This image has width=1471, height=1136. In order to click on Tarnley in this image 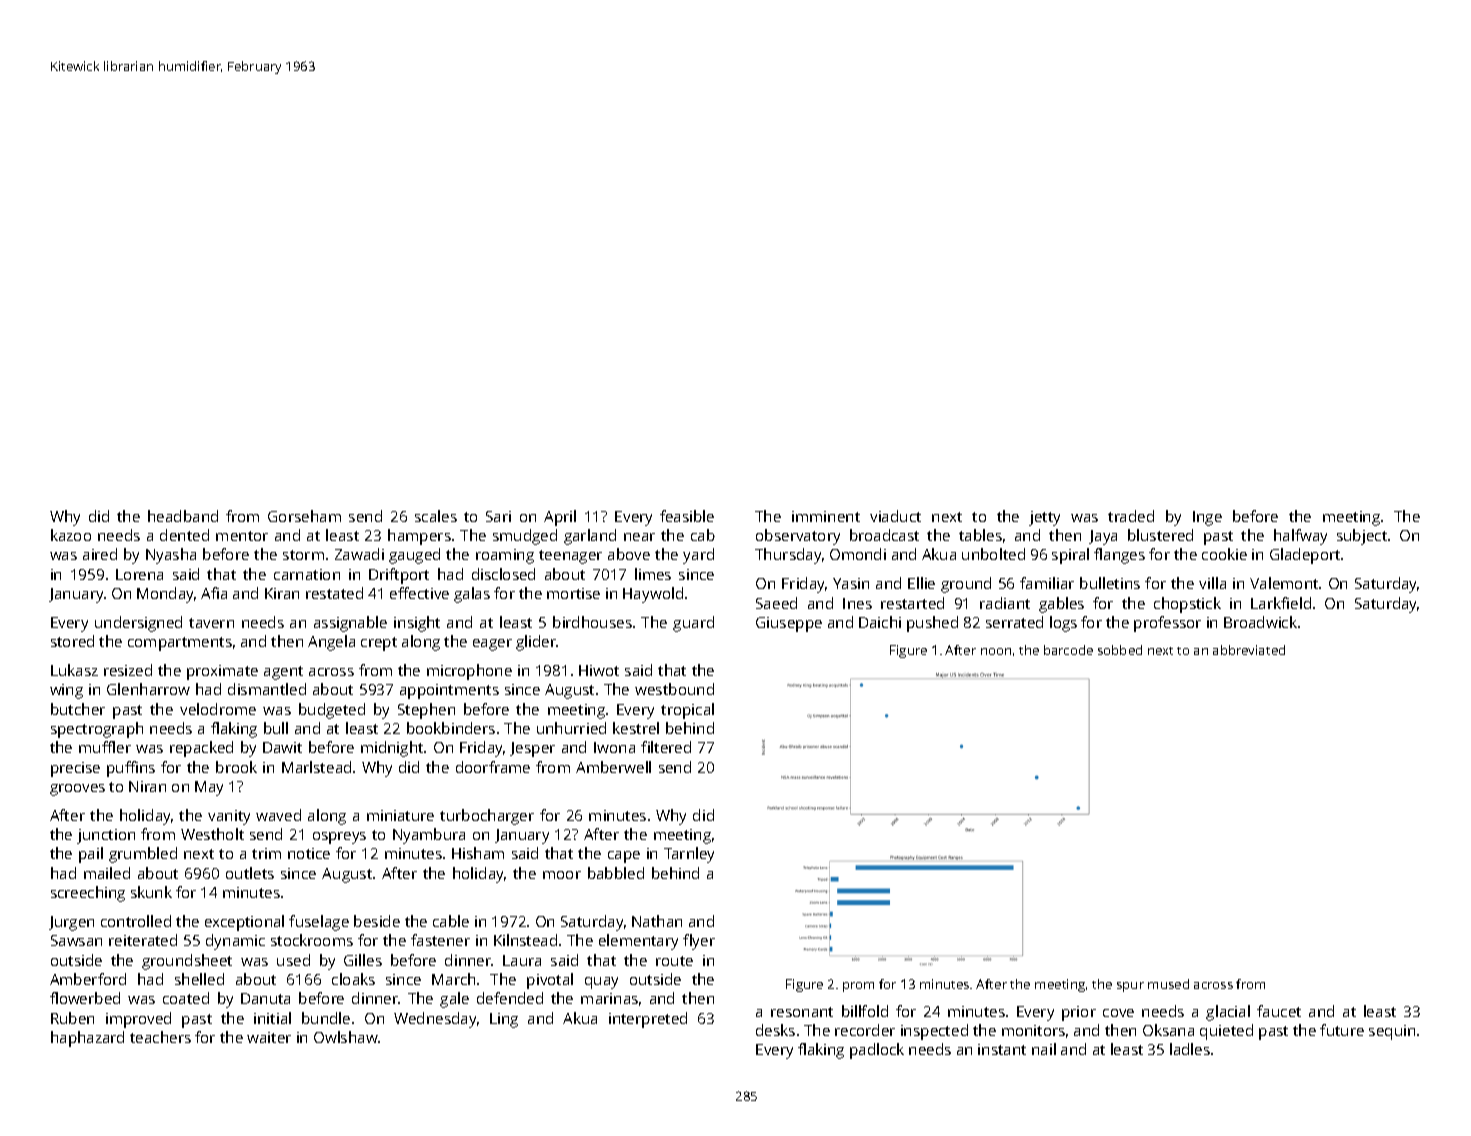, I will do `click(689, 855)`.
